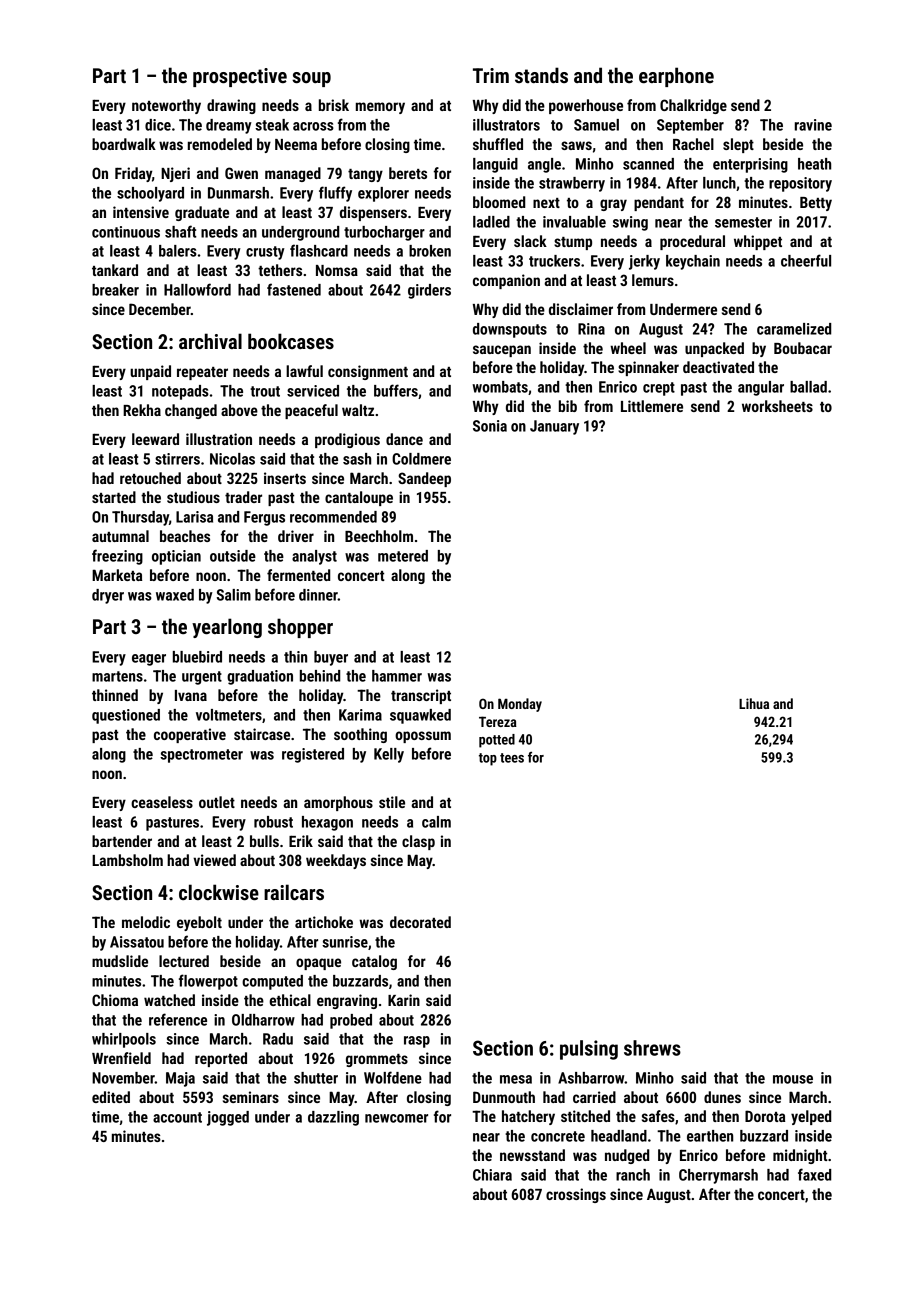 This page has width=924, height=1308. Describe the element at coordinates (652, 1048) in the page. I see `shrews` at that location.
